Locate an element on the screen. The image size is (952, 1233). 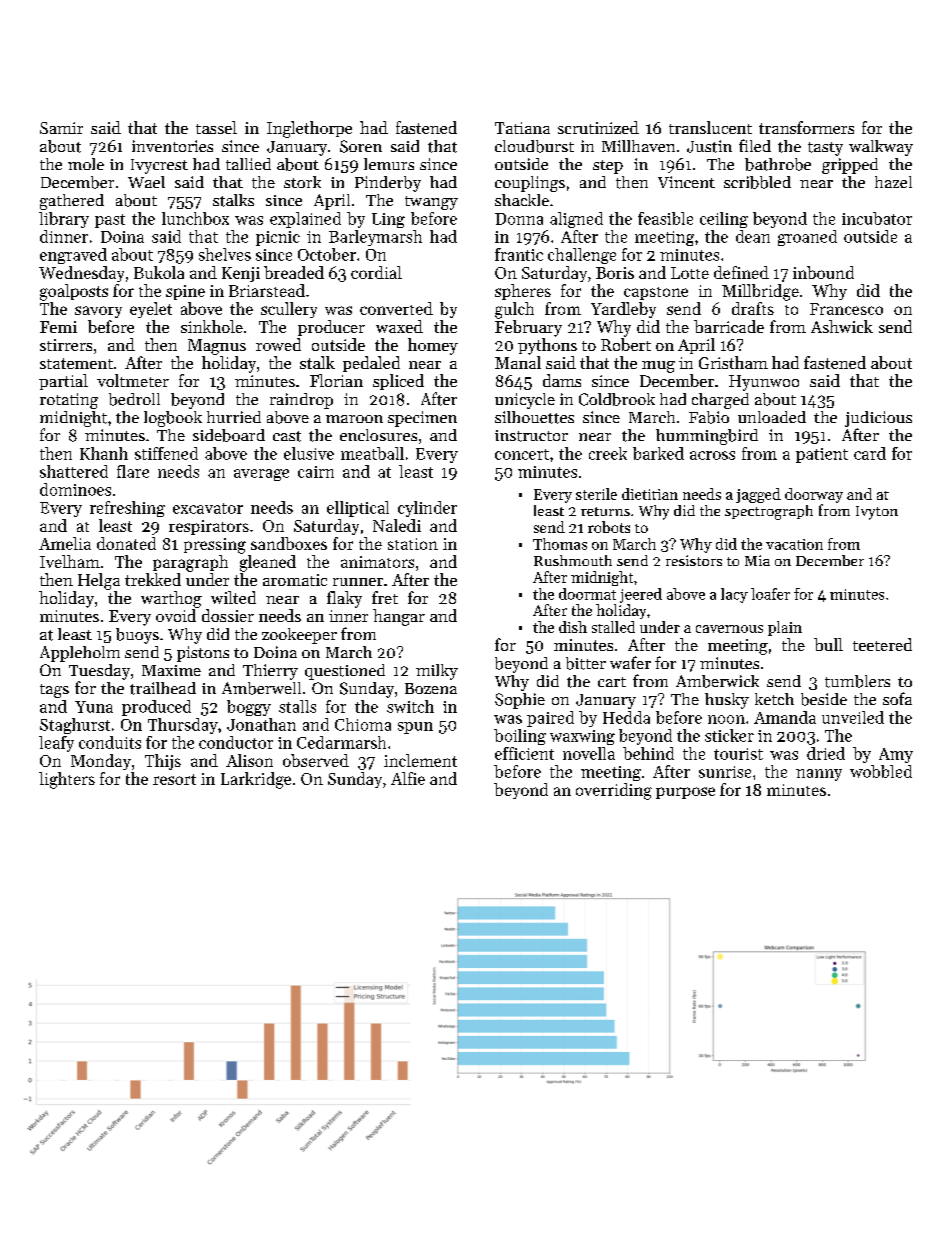
refreshing is located at coordinates (127, 509).
